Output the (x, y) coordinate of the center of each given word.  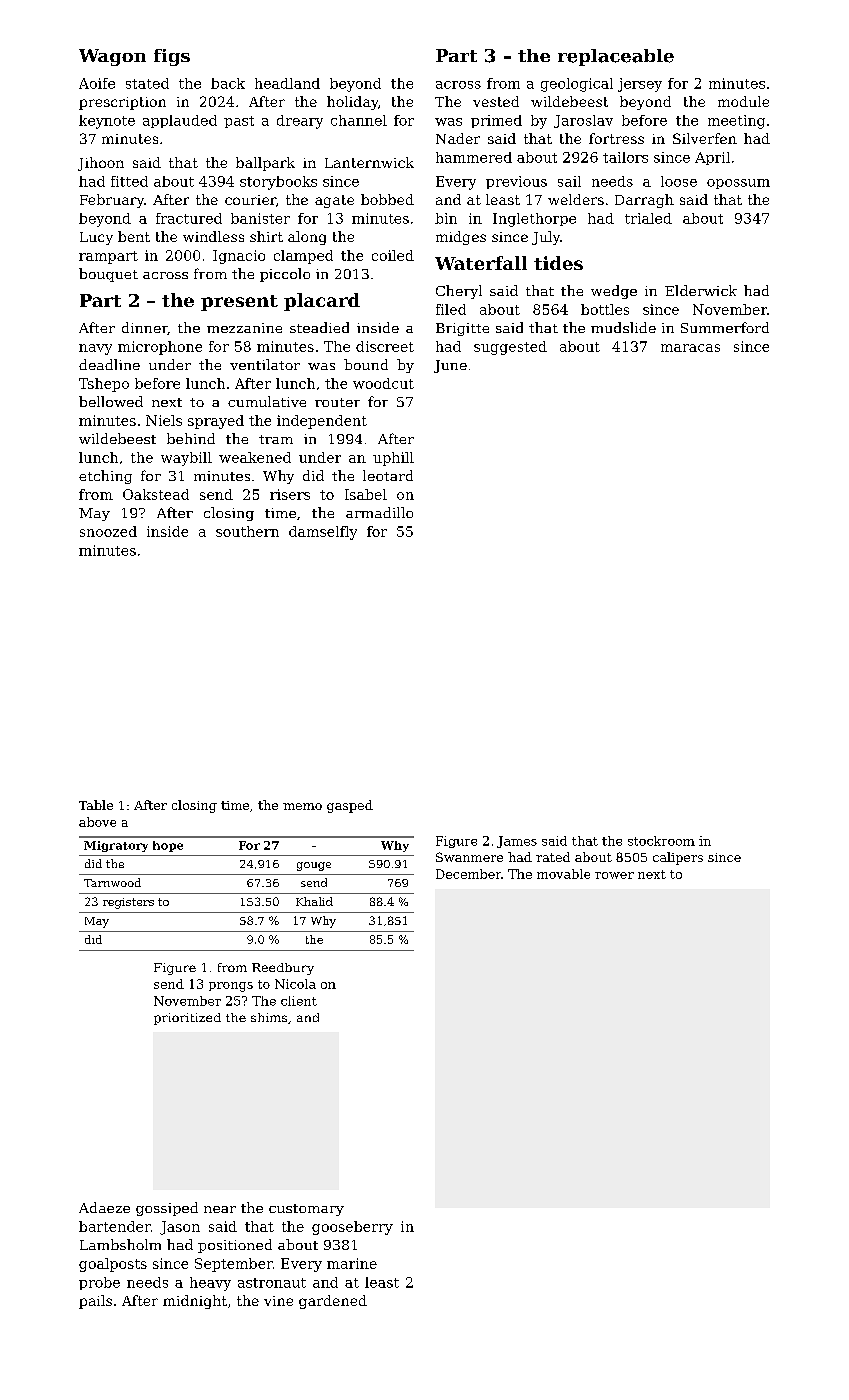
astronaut (272, 1283)
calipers (678, 858)
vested (496, 101)
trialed (648, 218)
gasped (350, 806)
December (468, 874)
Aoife (97, 83)
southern (247, 531)
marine (352, 1263)
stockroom (661, 841)
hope (168, 846)
